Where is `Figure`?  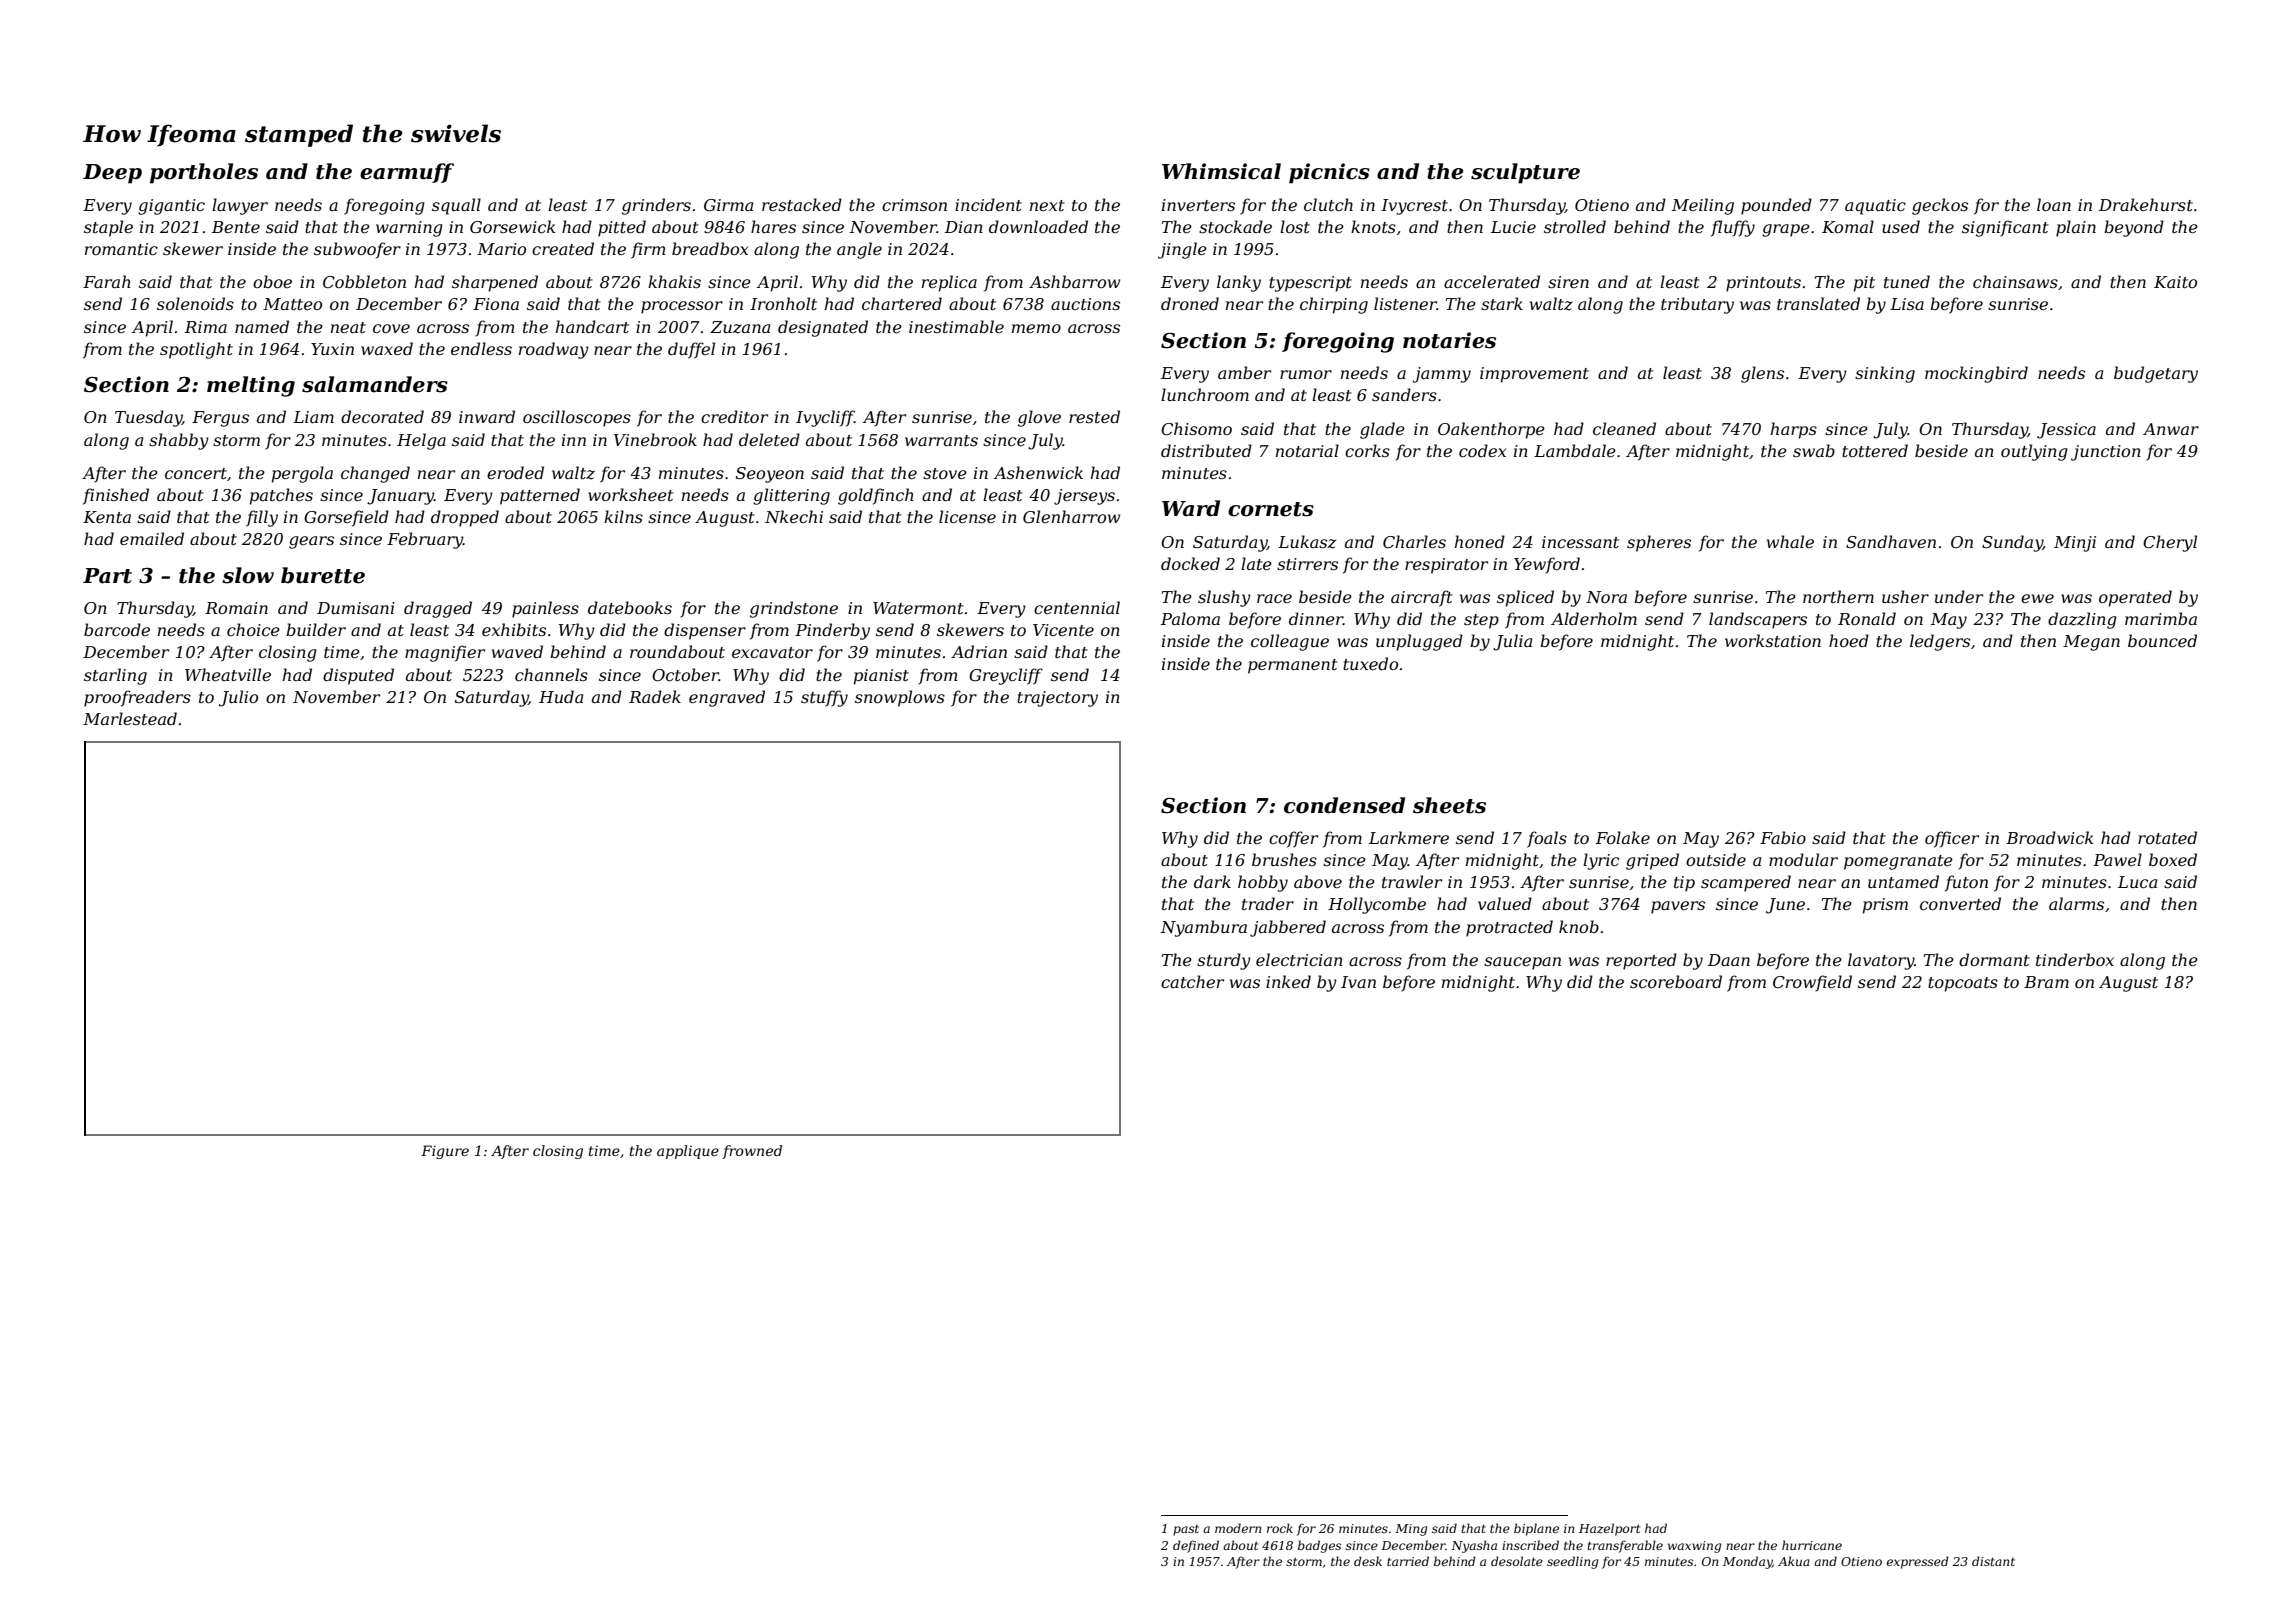 Figure is located at coordinates (445, 1152).
